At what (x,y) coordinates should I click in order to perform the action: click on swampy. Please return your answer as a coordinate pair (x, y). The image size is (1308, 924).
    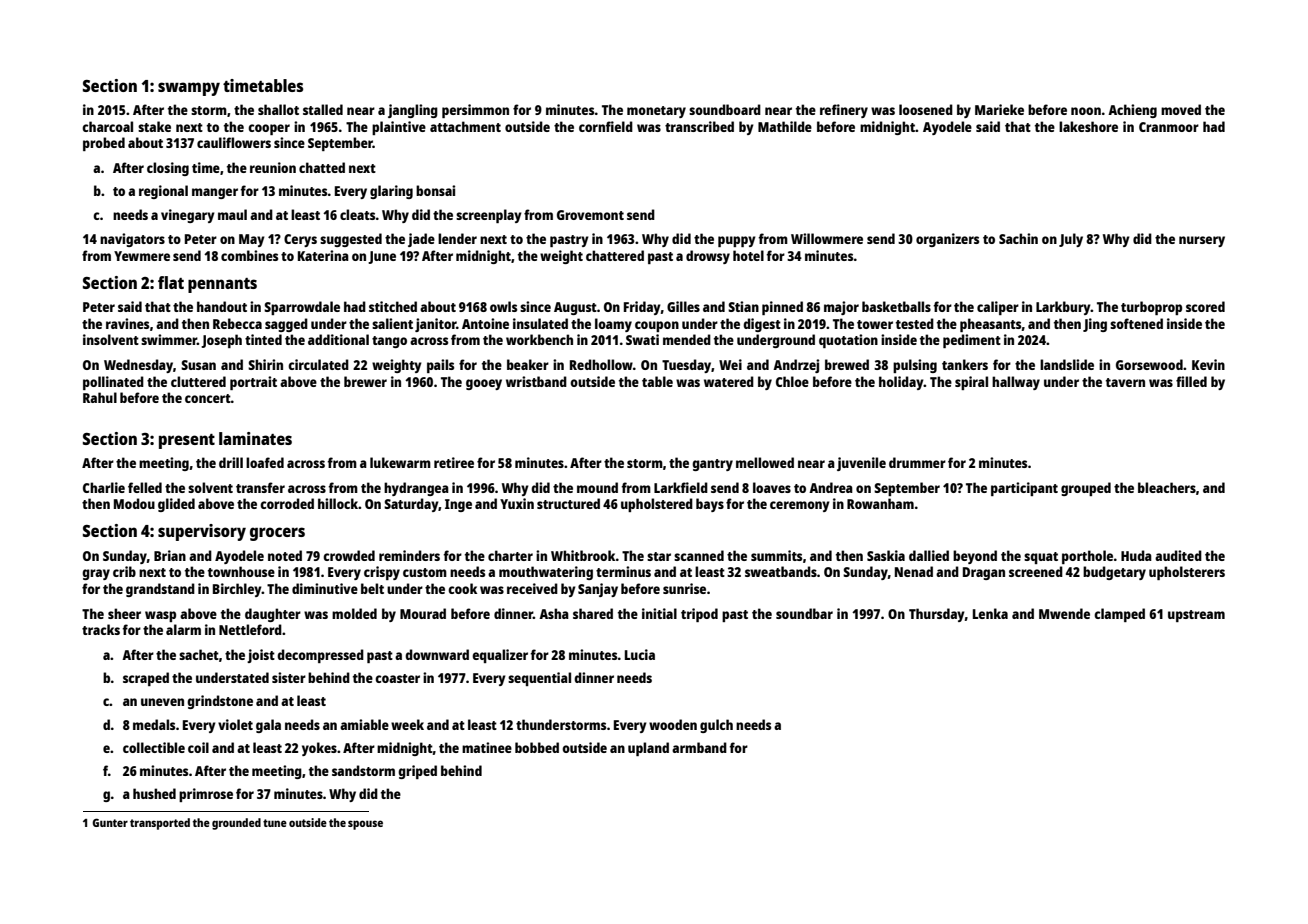
    Looking at the image, I should click on (189, 89).
